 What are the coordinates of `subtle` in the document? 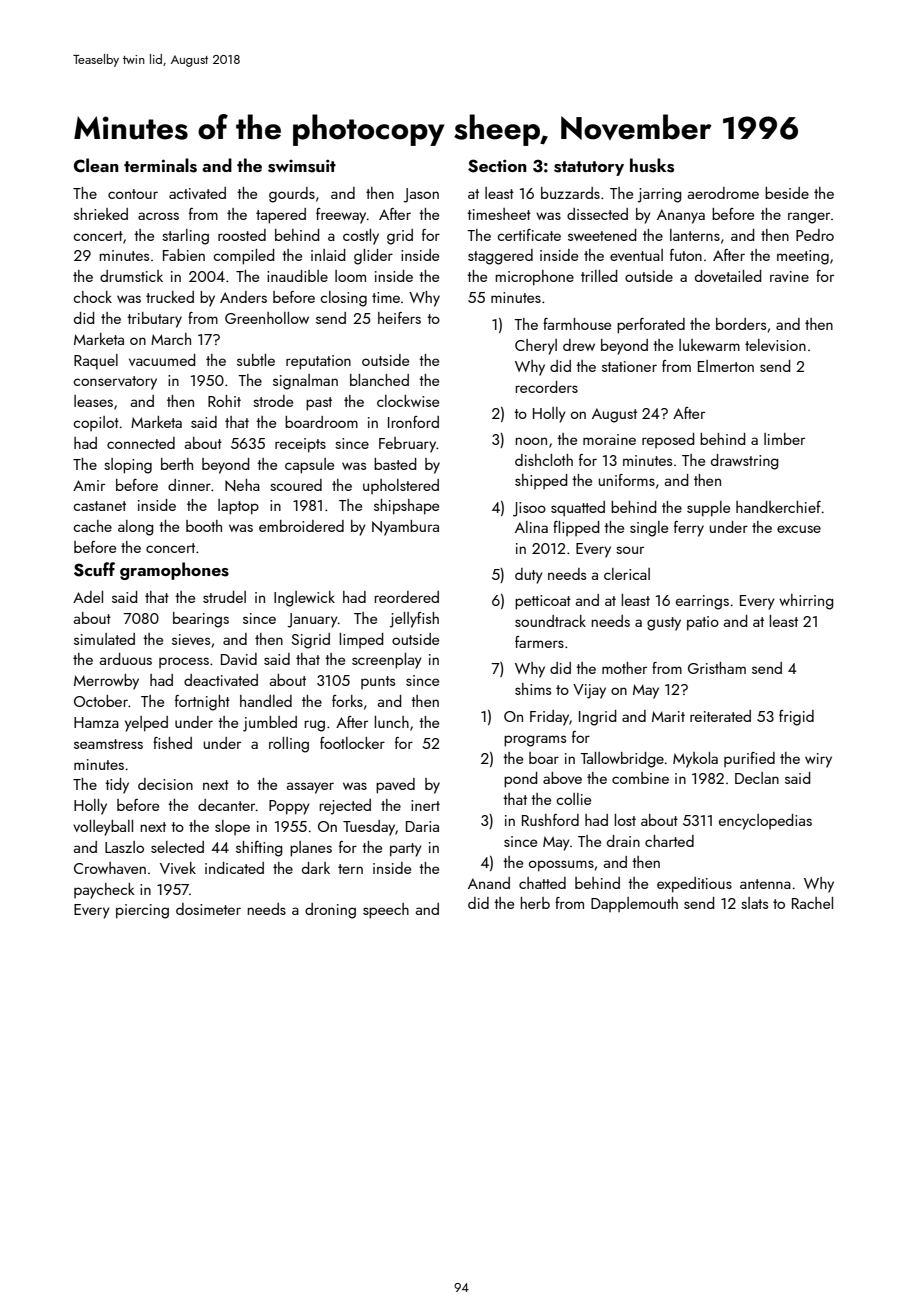 It's located at (256, 360).
